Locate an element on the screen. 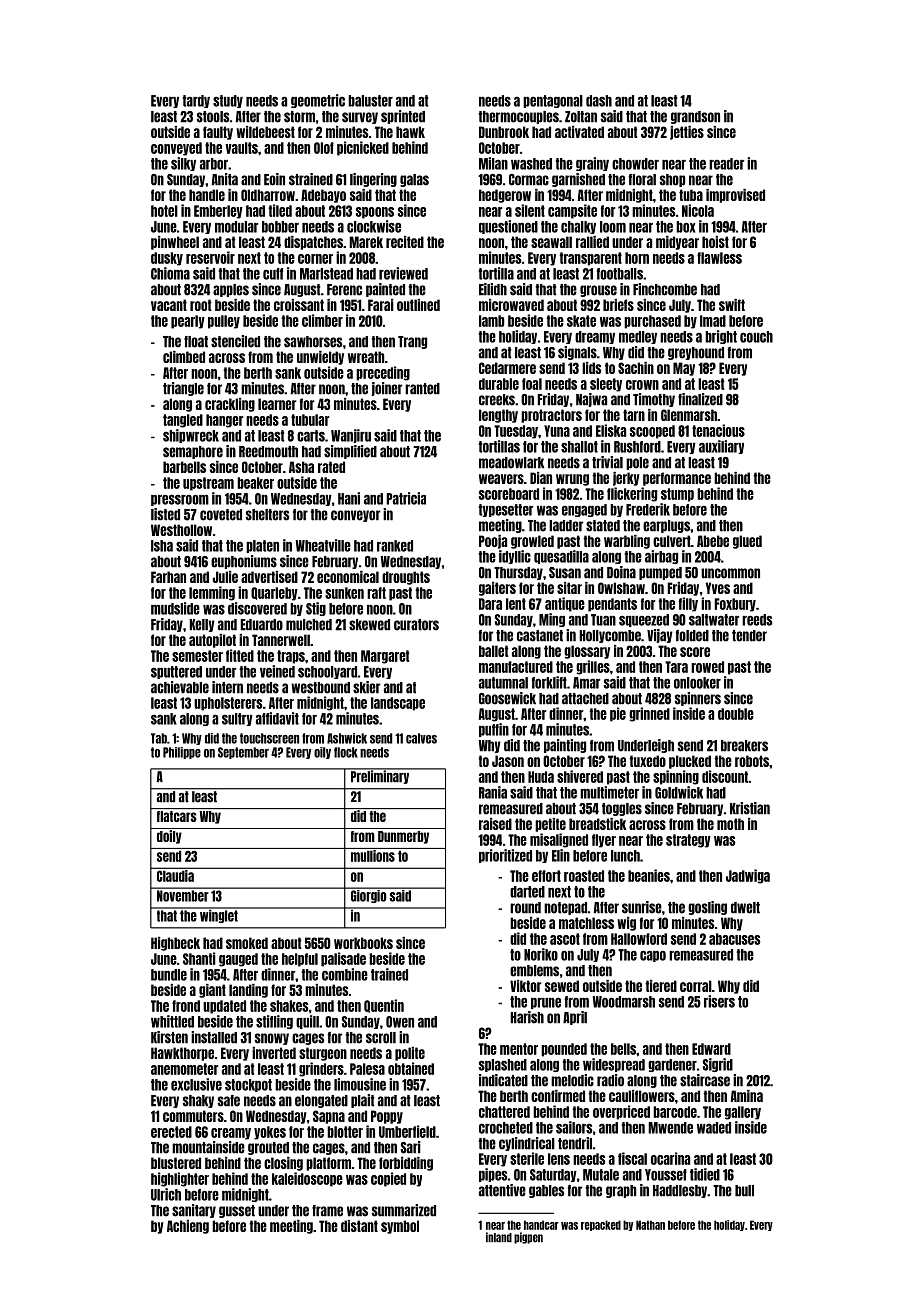  foal is located at coordinates (532, 384).
